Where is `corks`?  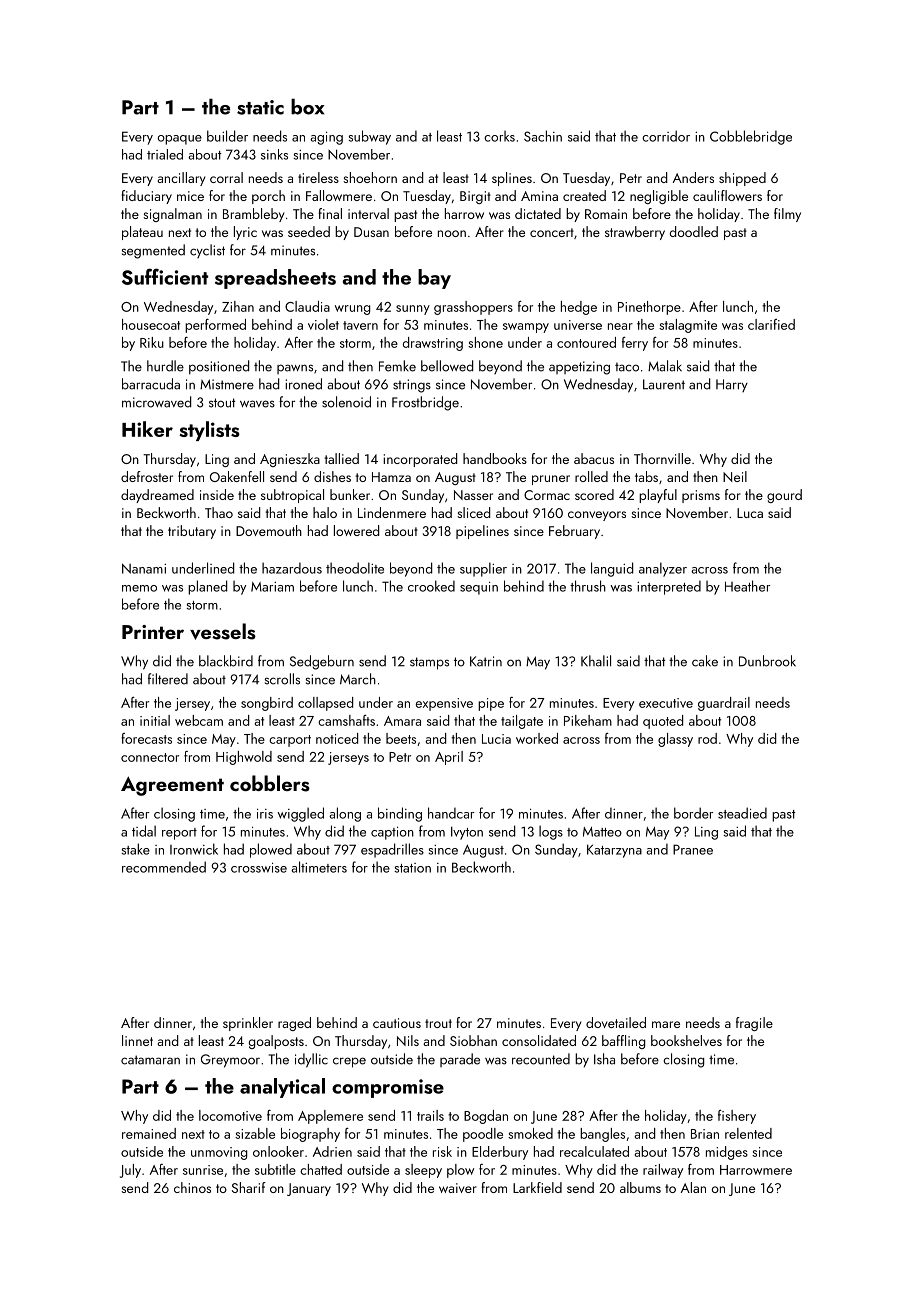 corks is located at coordinates (499, 136).
